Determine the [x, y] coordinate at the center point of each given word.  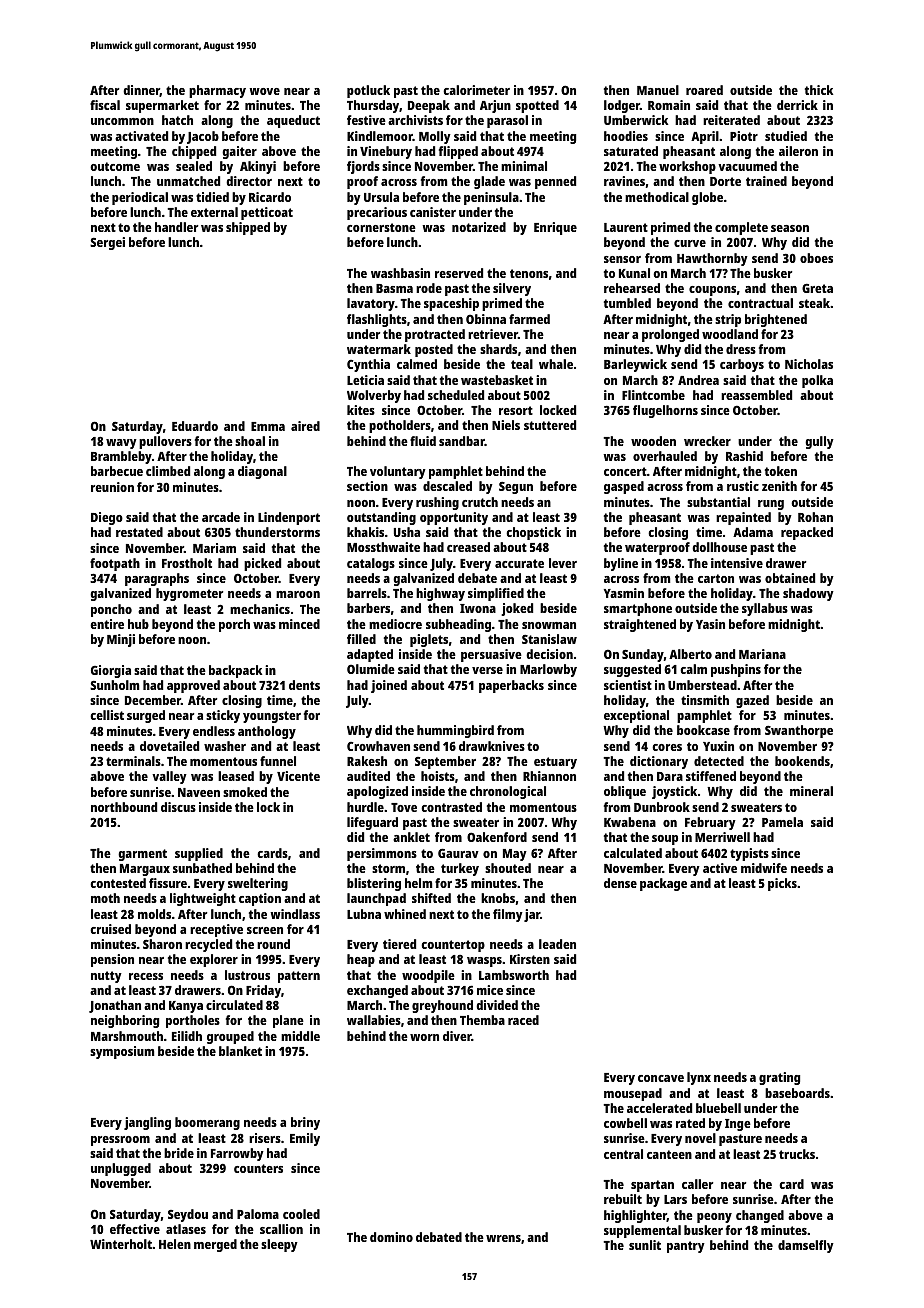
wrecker [707, 441]
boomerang [207, 1123]
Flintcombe [653, 395]
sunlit [645, 1245]
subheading [458, 625]
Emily [305, 1139]
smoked [245, 792]
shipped [248, 228]
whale [556, 364]
